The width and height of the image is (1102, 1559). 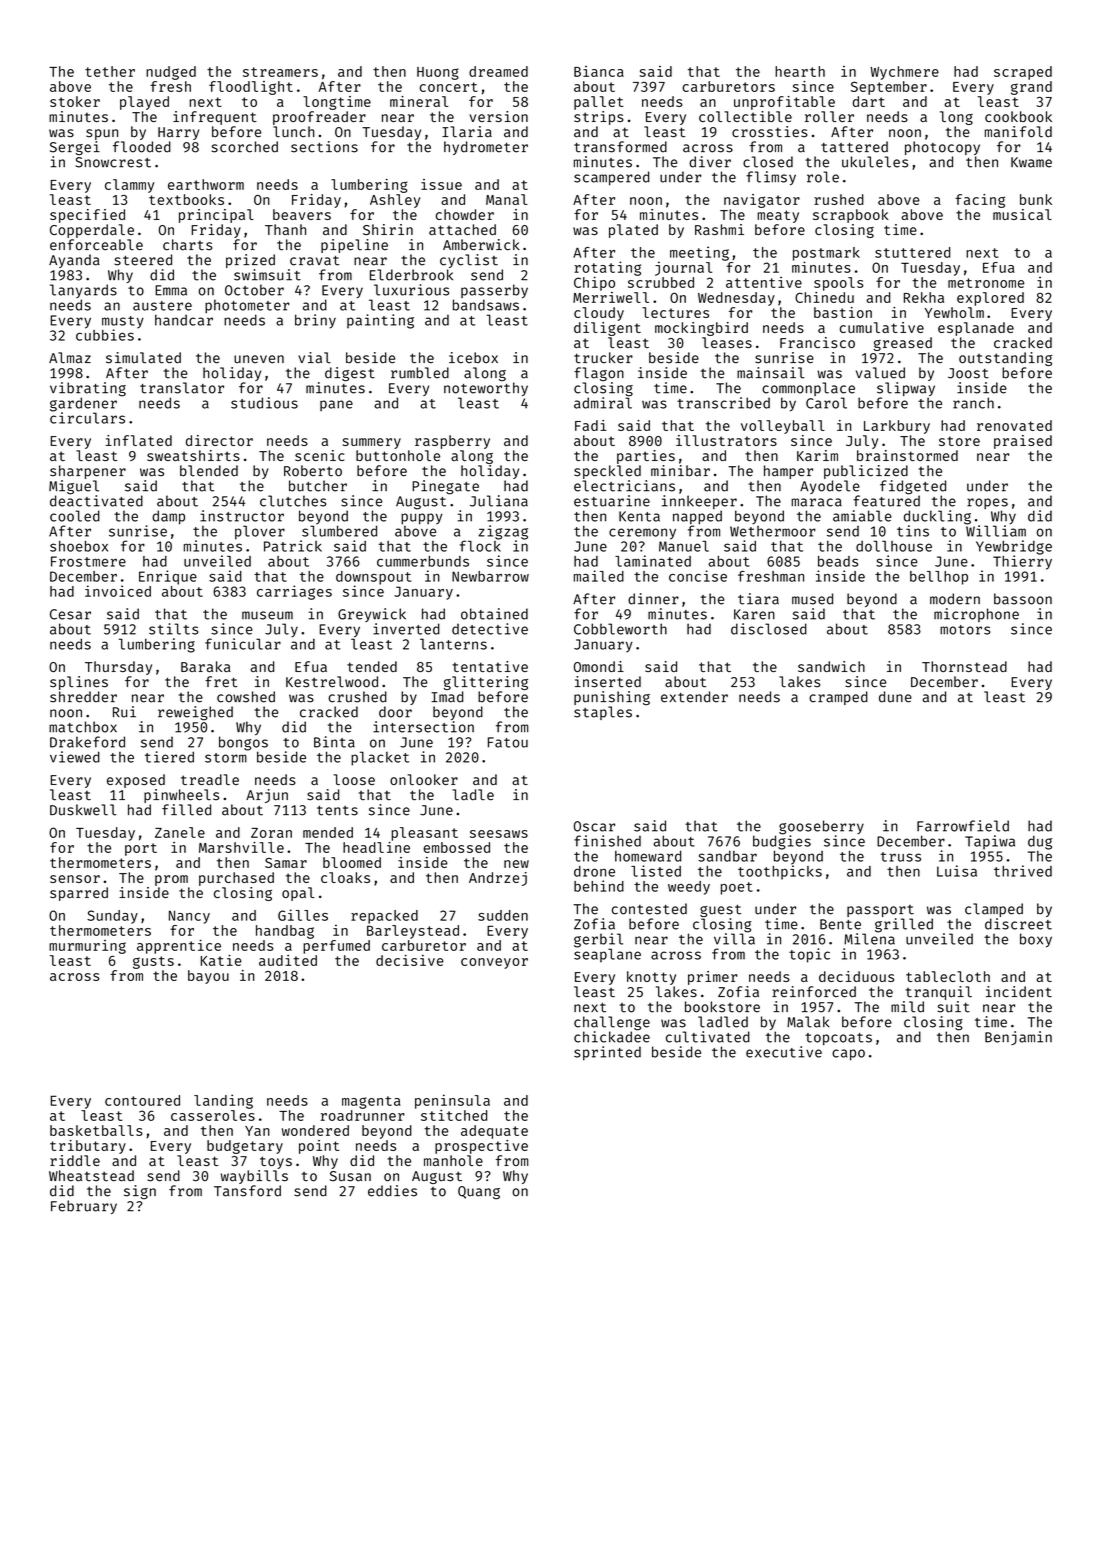 I want to click on Amberwick, so click(x=481, y=245).
